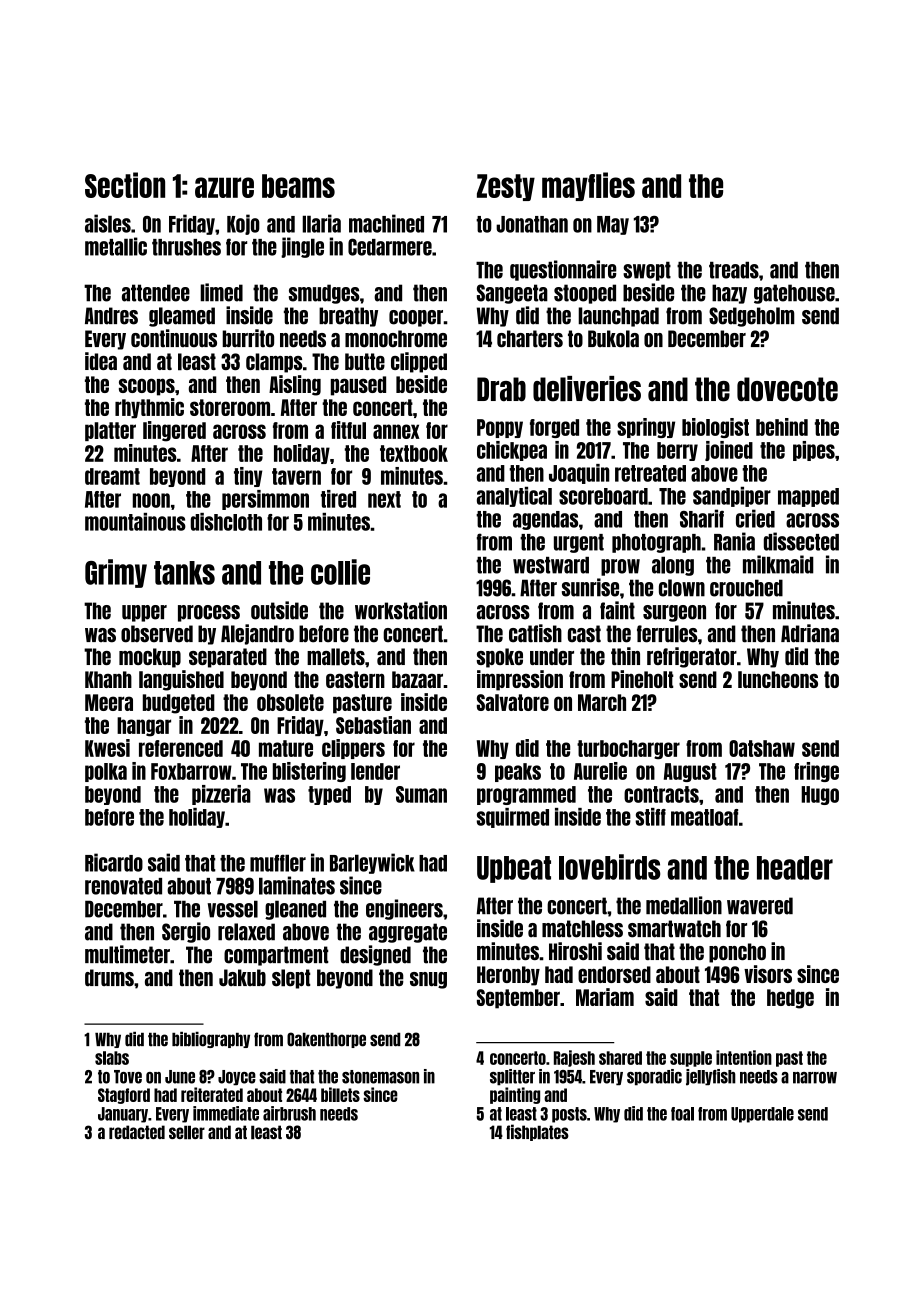 This screenshot has width=924, height=1311. Describe the element at coordinates (209, 613) in the screenshot. I see `process` at that location.
